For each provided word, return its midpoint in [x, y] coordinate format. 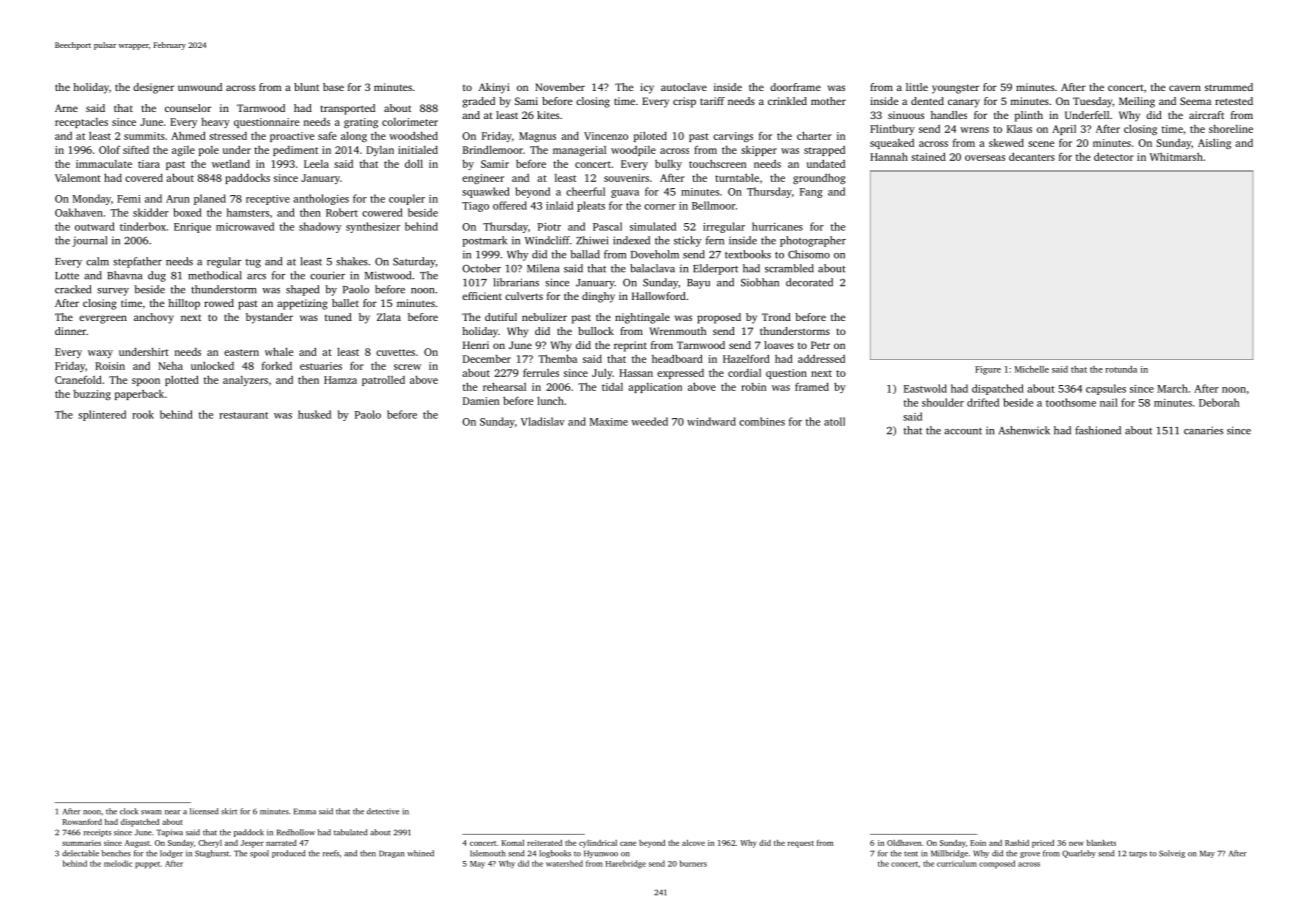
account [963, 431]
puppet [147, 865]
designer [153, 88]
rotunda [1121, 369]
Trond [776, 317]
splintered [102, 415]
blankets [1101, 843]
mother [828, 101]
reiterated [544, 843]
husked [314, 414]
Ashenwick [1024, 430]
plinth [1029, 116]
